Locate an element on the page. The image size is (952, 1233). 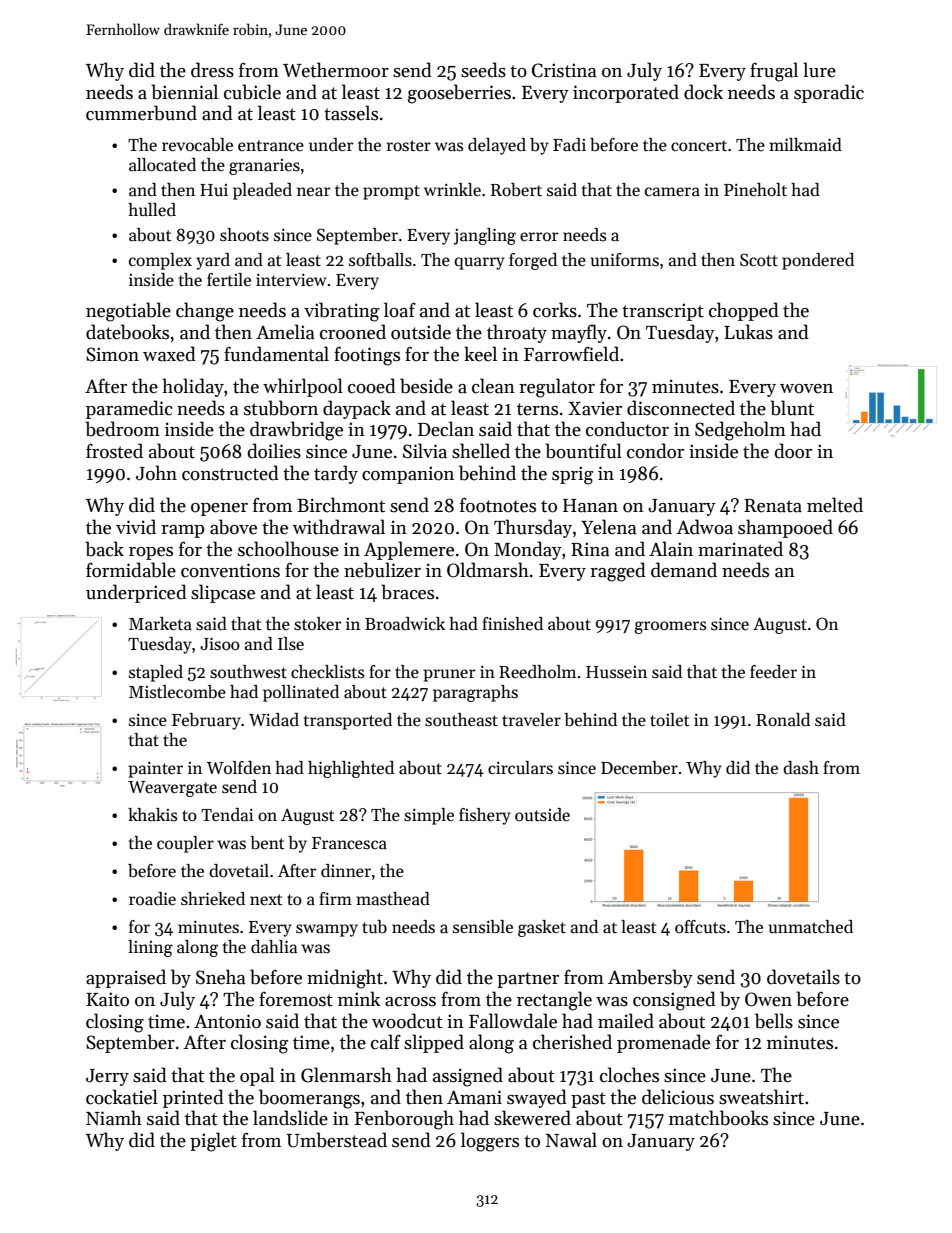
Niamh is located at coordinates (114, 1118).
